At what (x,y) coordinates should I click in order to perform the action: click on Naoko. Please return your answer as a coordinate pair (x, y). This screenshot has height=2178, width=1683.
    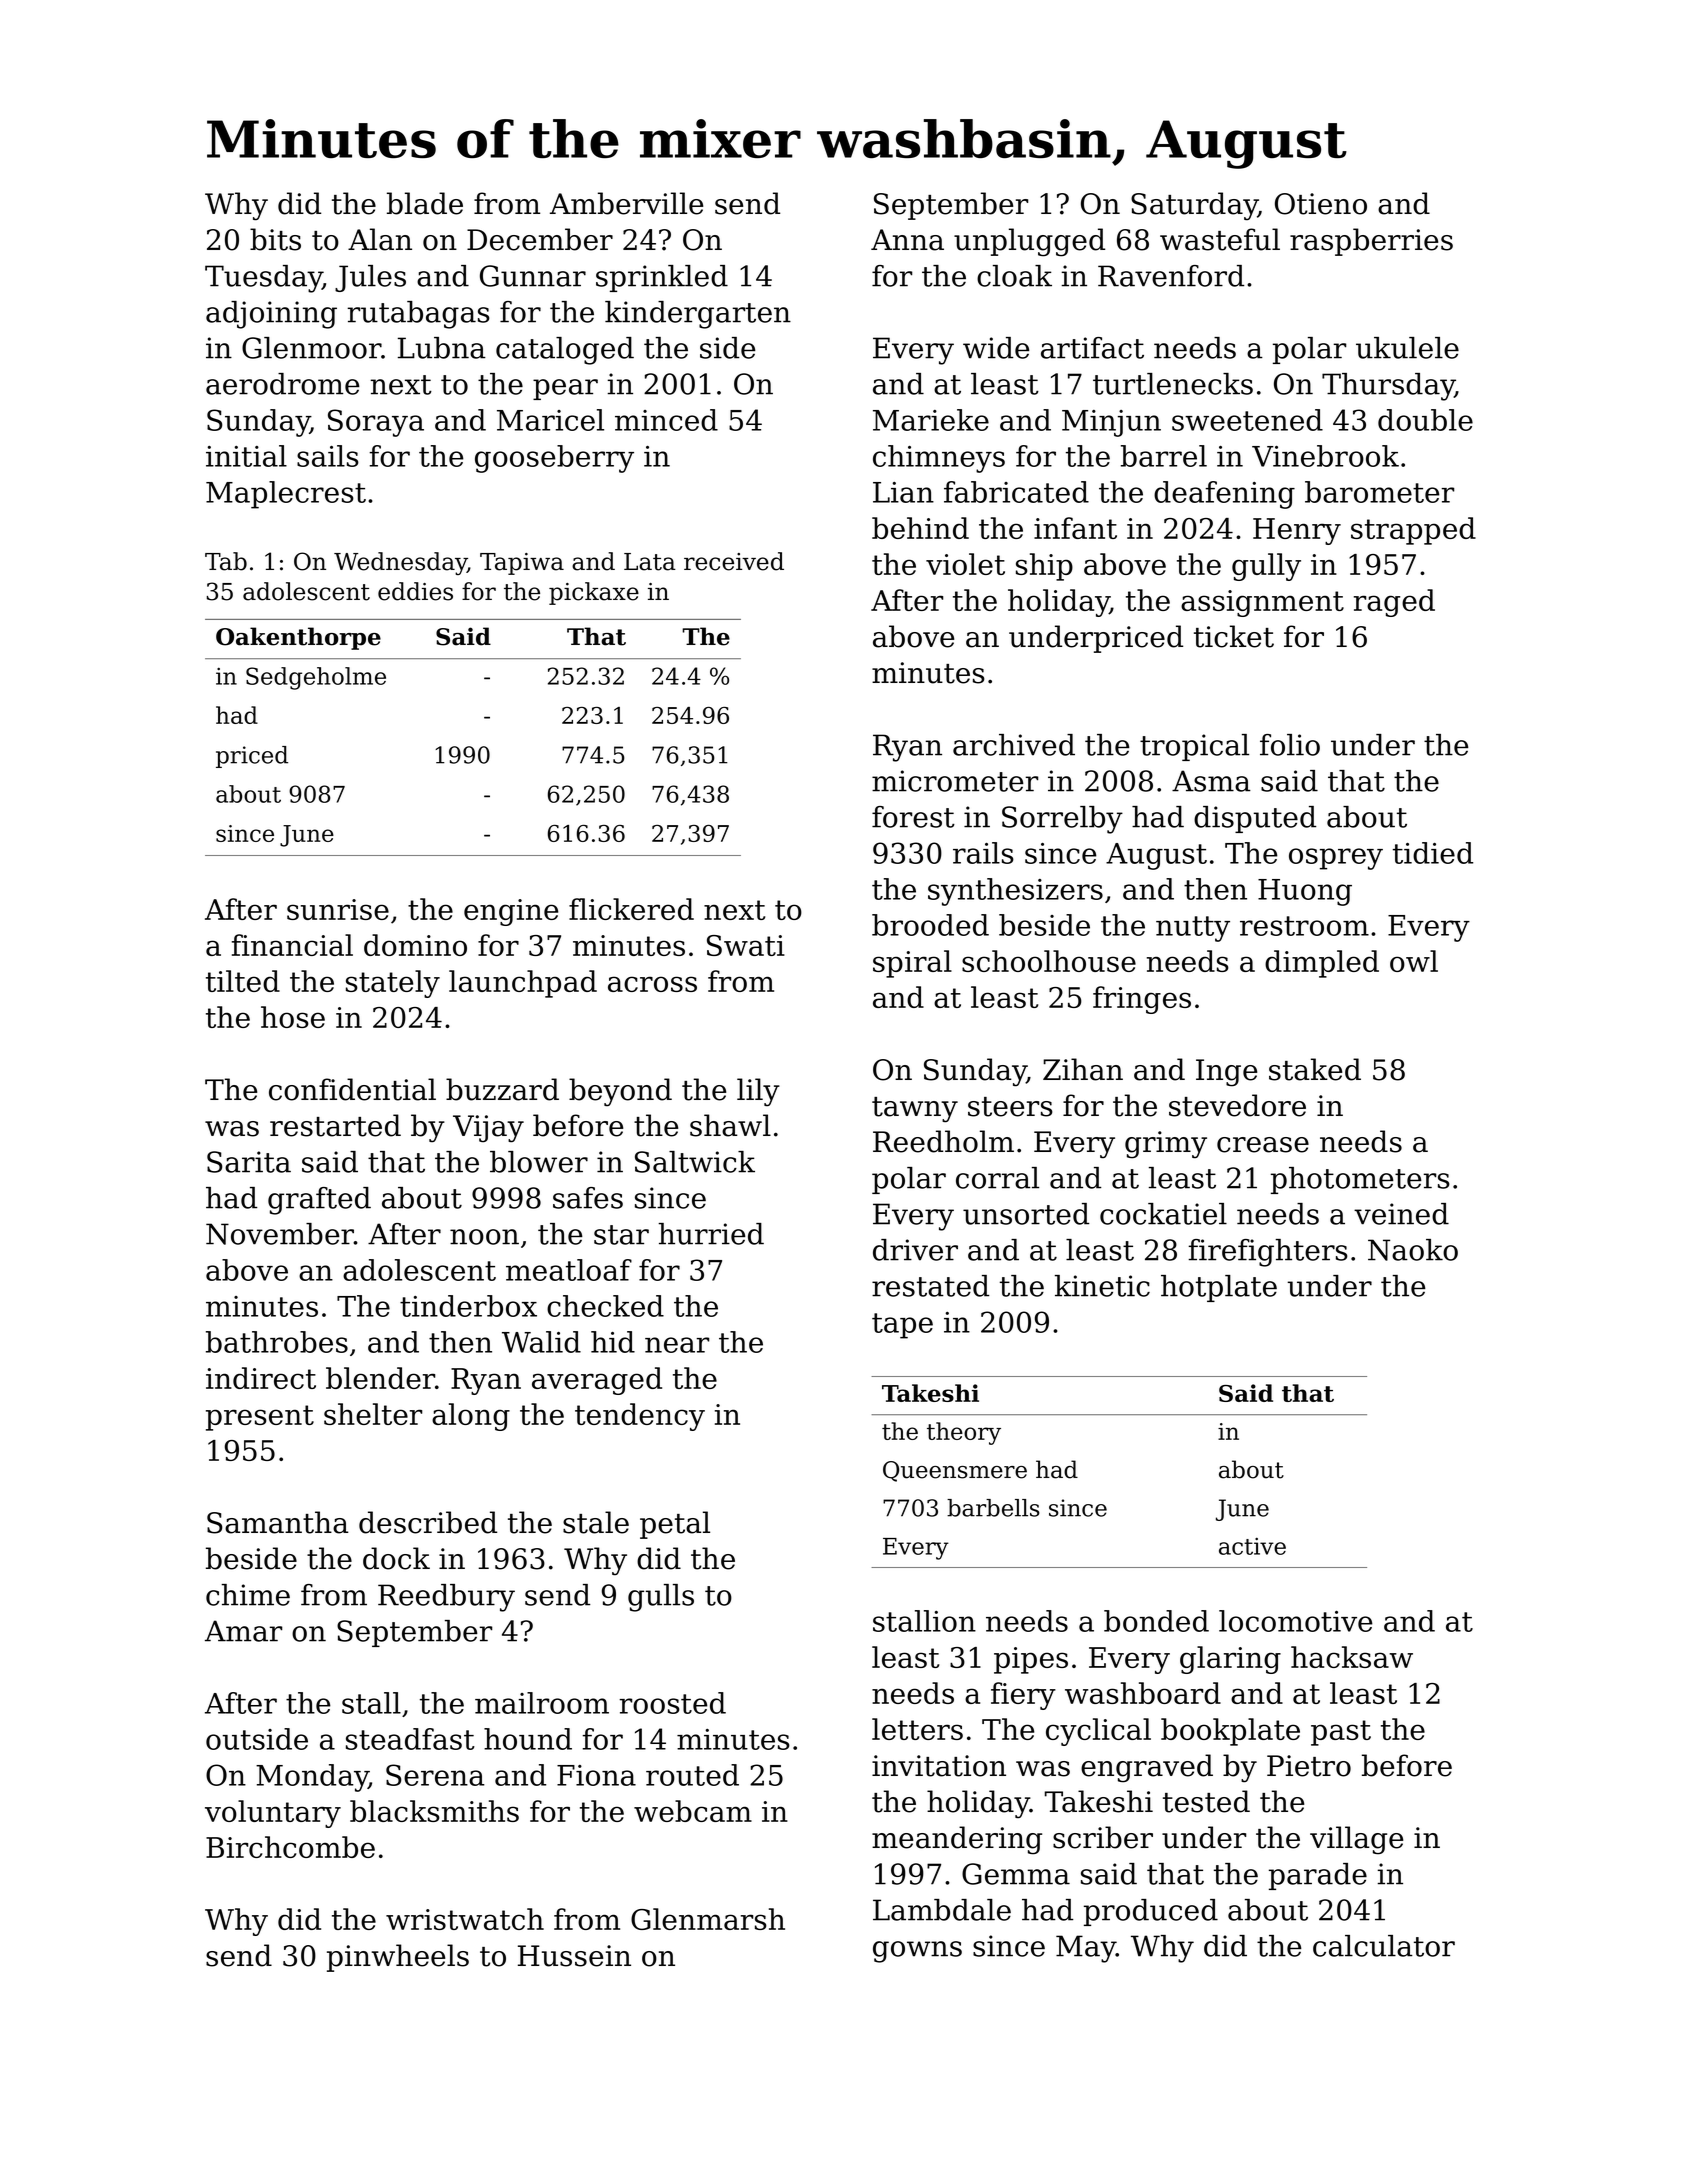
    Looking at the image, I should click on (1413, 1250).
